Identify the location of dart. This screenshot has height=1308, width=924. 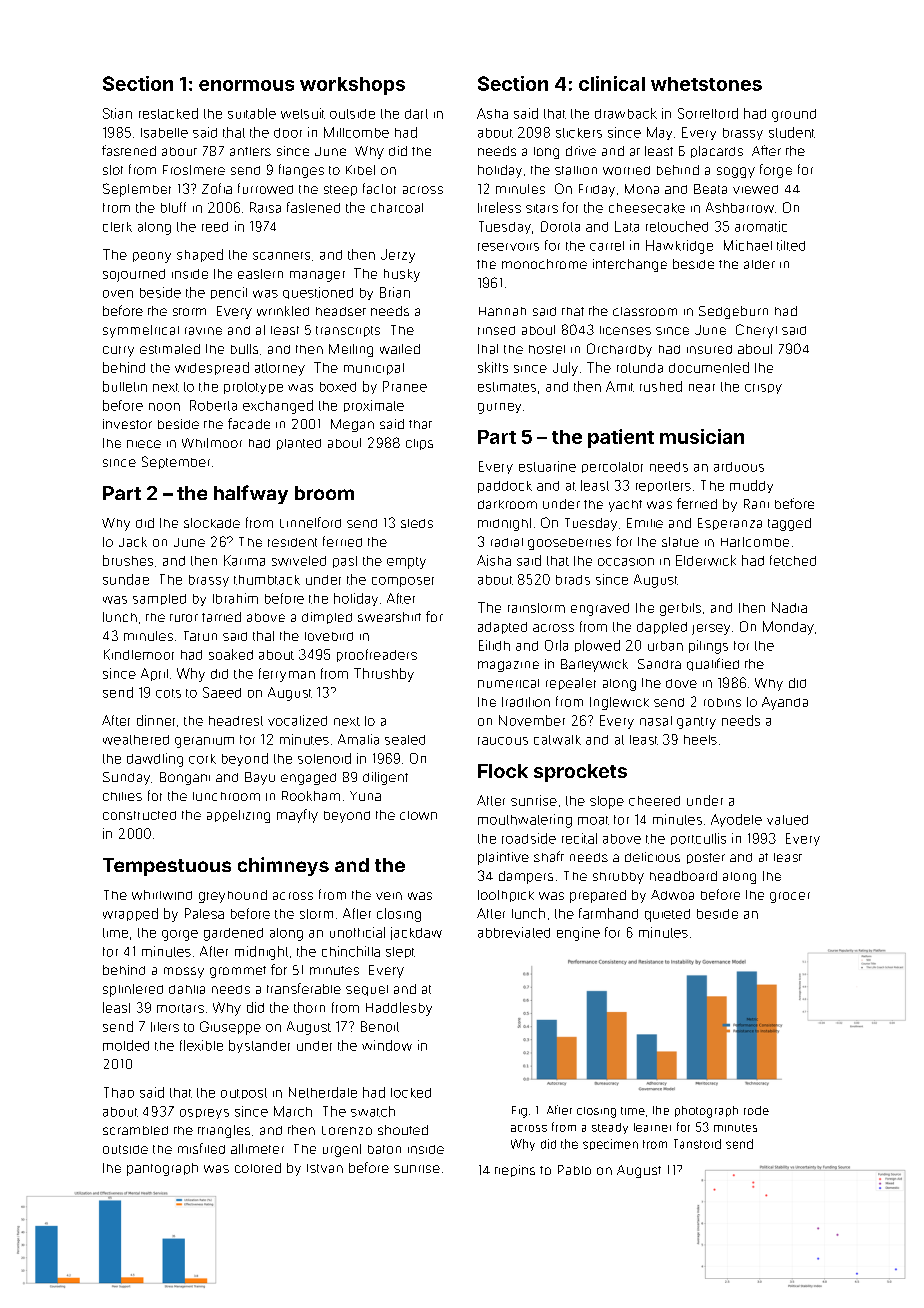
(416, 114).
